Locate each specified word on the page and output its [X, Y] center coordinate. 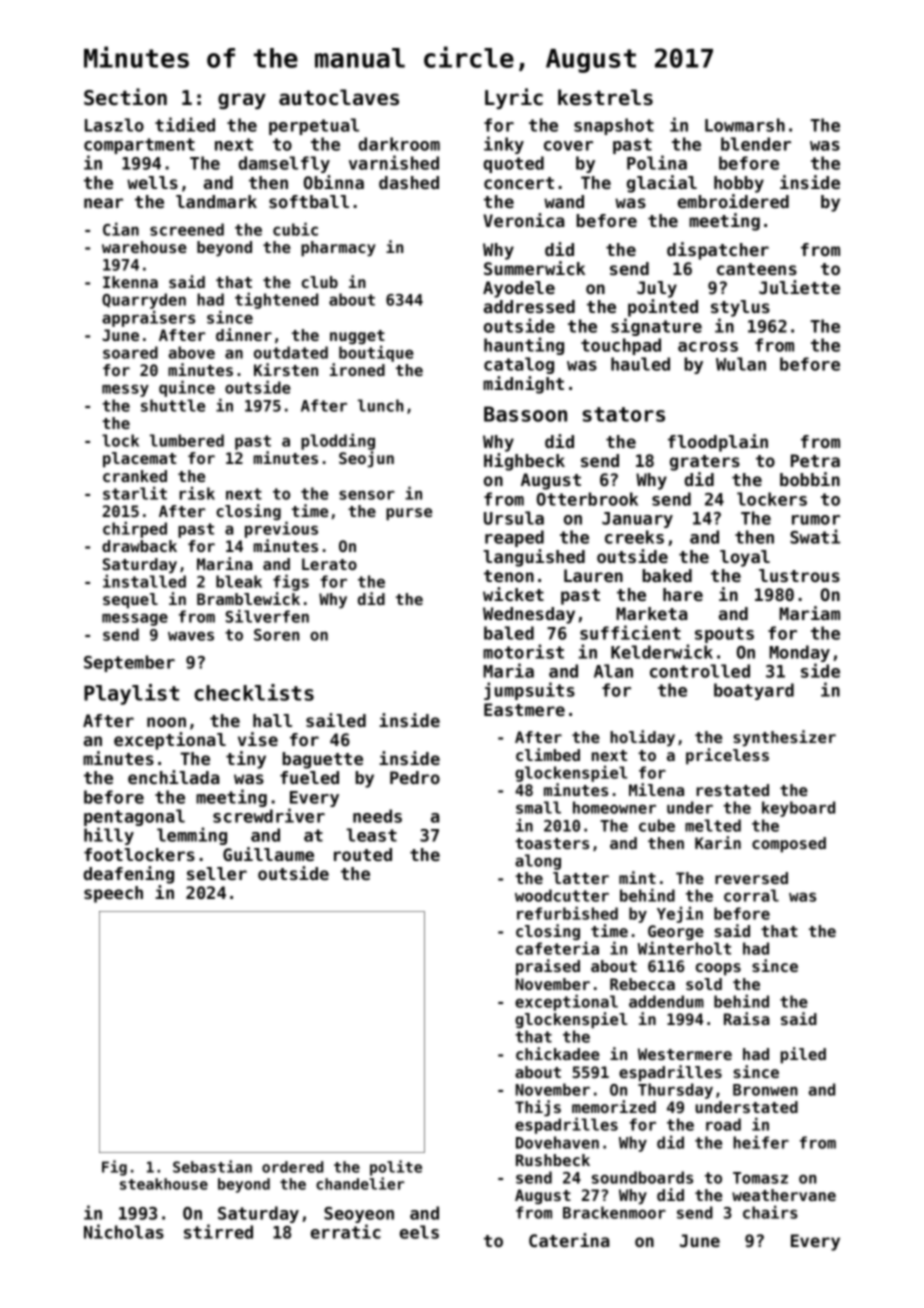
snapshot [614, 126]
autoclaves [339, 97]
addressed [529, 306]
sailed [336, 720]
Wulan [741, 364]
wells [152, 182]
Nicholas [124, 1231]
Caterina [569, 1240]
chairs [770, 1212]
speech [113, 894]
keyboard [798, 809]
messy [125, 390]
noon [166, 722]
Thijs [538, 1108]
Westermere [685, 1054]
